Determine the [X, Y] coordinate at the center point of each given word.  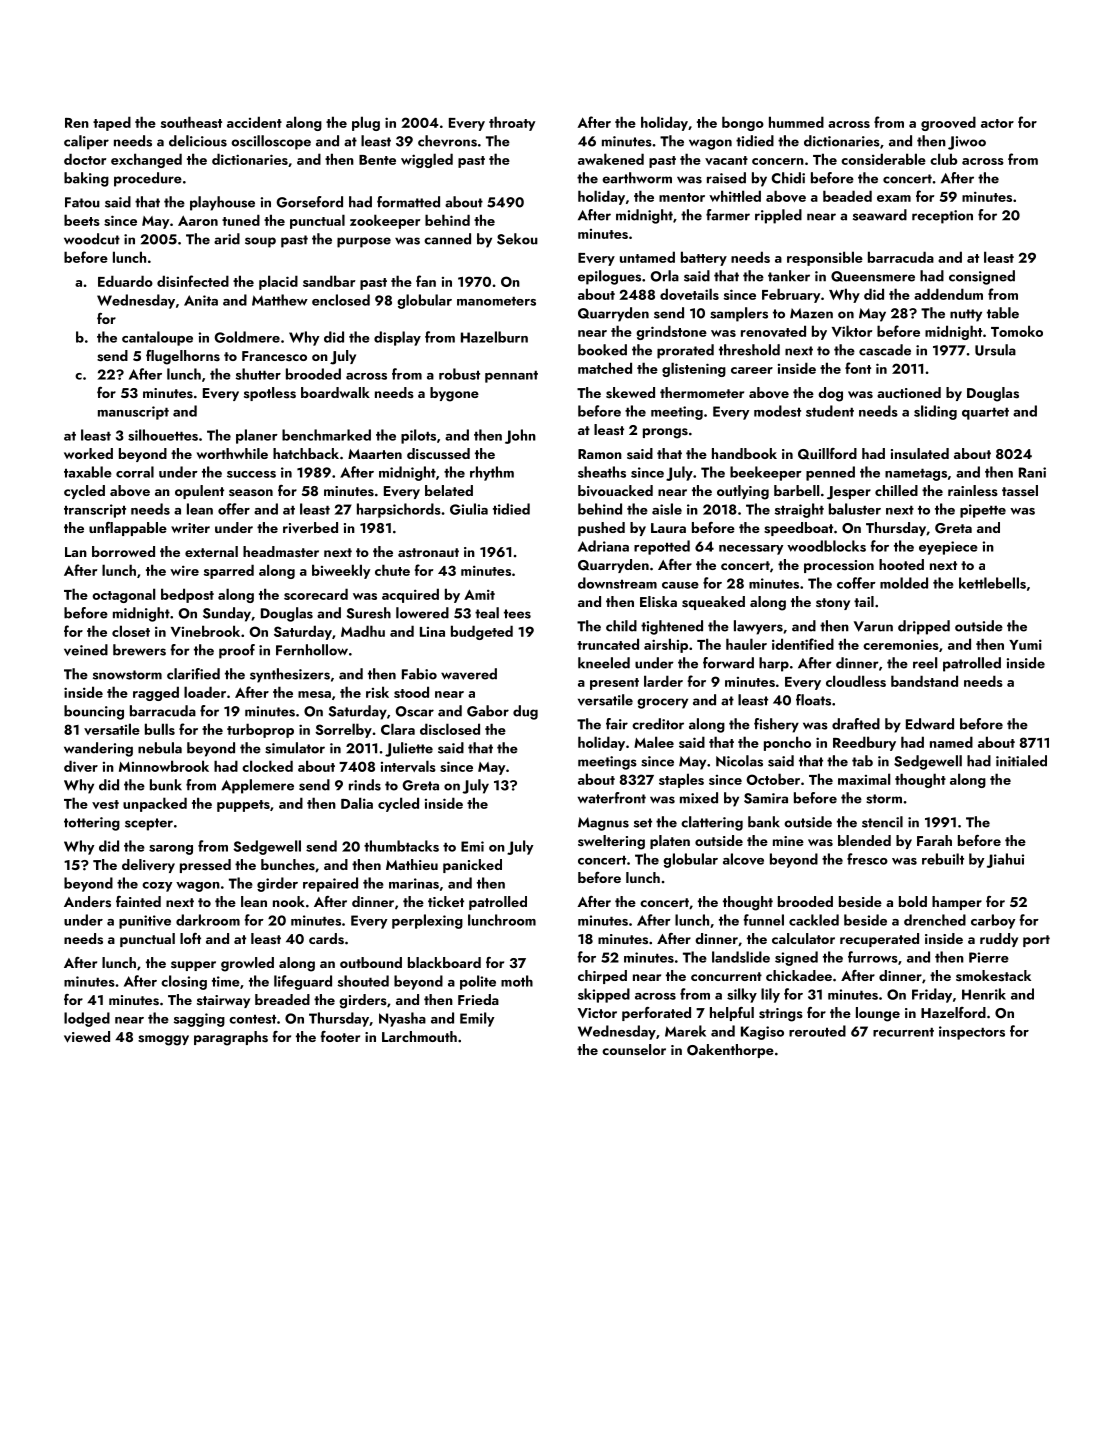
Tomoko [1017, 331]
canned [447, 239]
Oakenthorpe [730, 1051]
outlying [743, 492]
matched [605, 368]
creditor [658, 724]
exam [894, 198]
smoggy [163, 1040]
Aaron [198, 220]
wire [184, 570]
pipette [983, 511]
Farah [934, 840]
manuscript [133, 413]
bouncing [94, 712]
